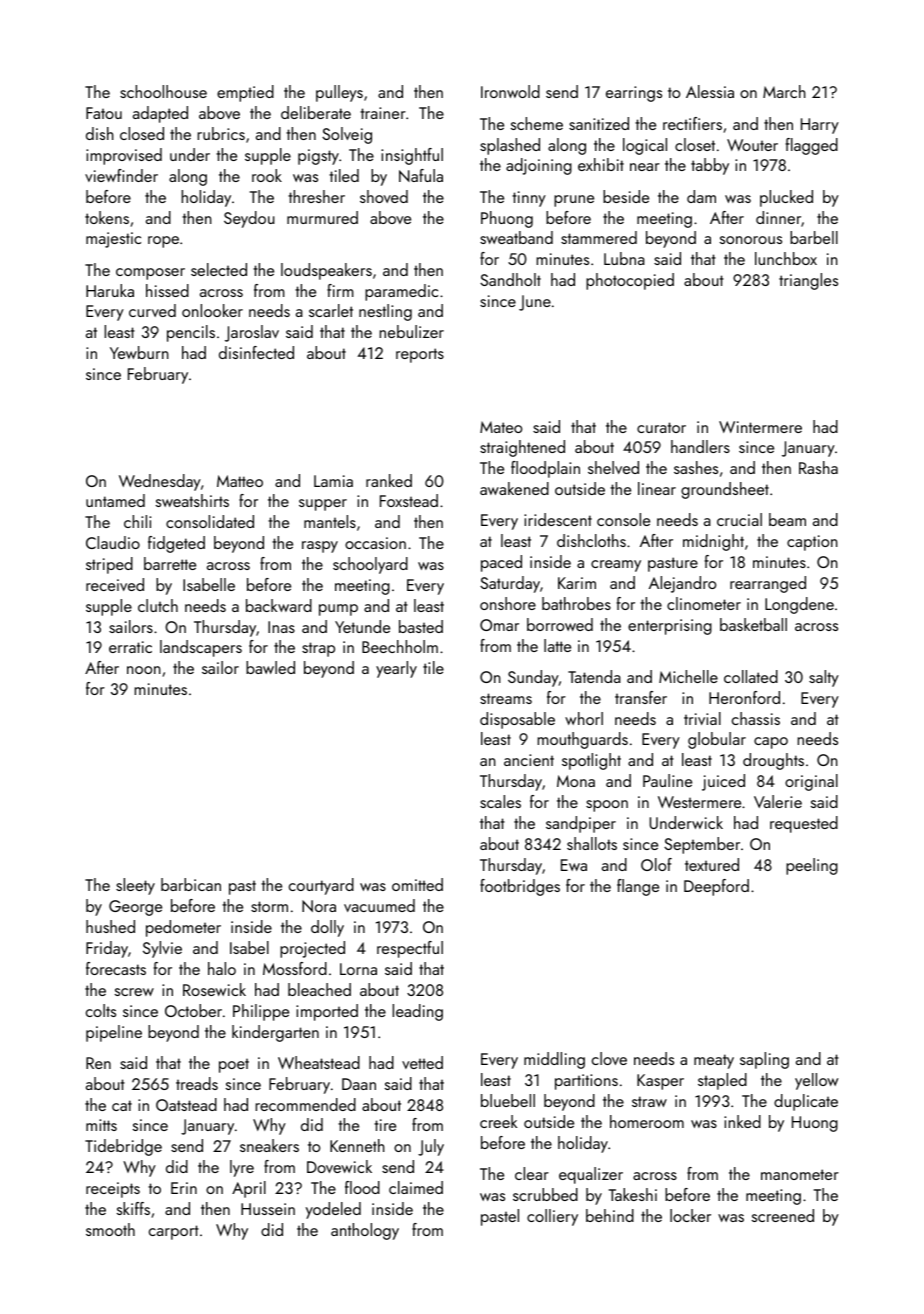  I want to click on middling, so click(554, 1060).
